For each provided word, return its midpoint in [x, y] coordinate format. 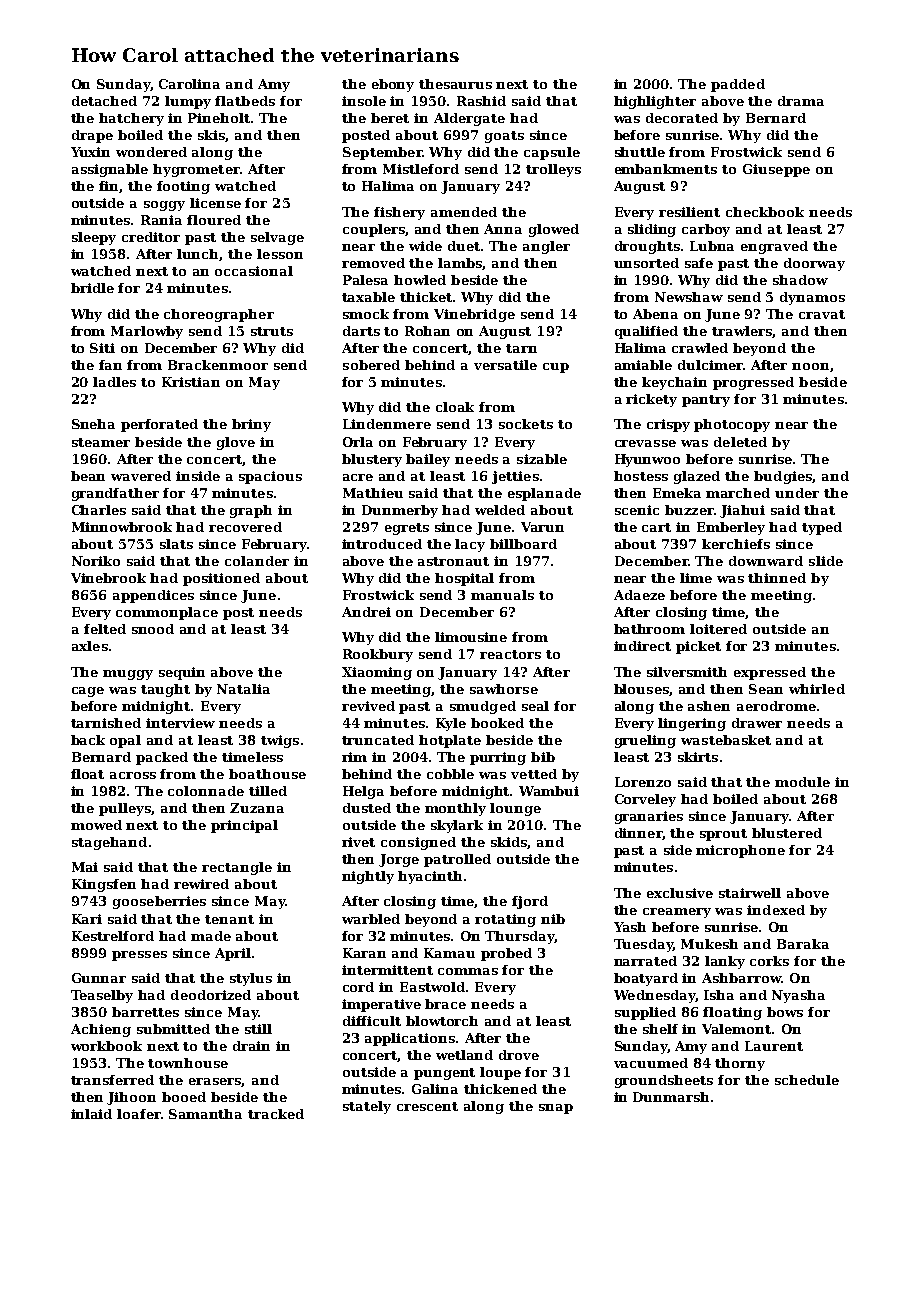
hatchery [131, 119]
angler [546, 247]
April [233, 954]
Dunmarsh [671, 1097]
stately [367, 1107]
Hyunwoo [647, 460]
